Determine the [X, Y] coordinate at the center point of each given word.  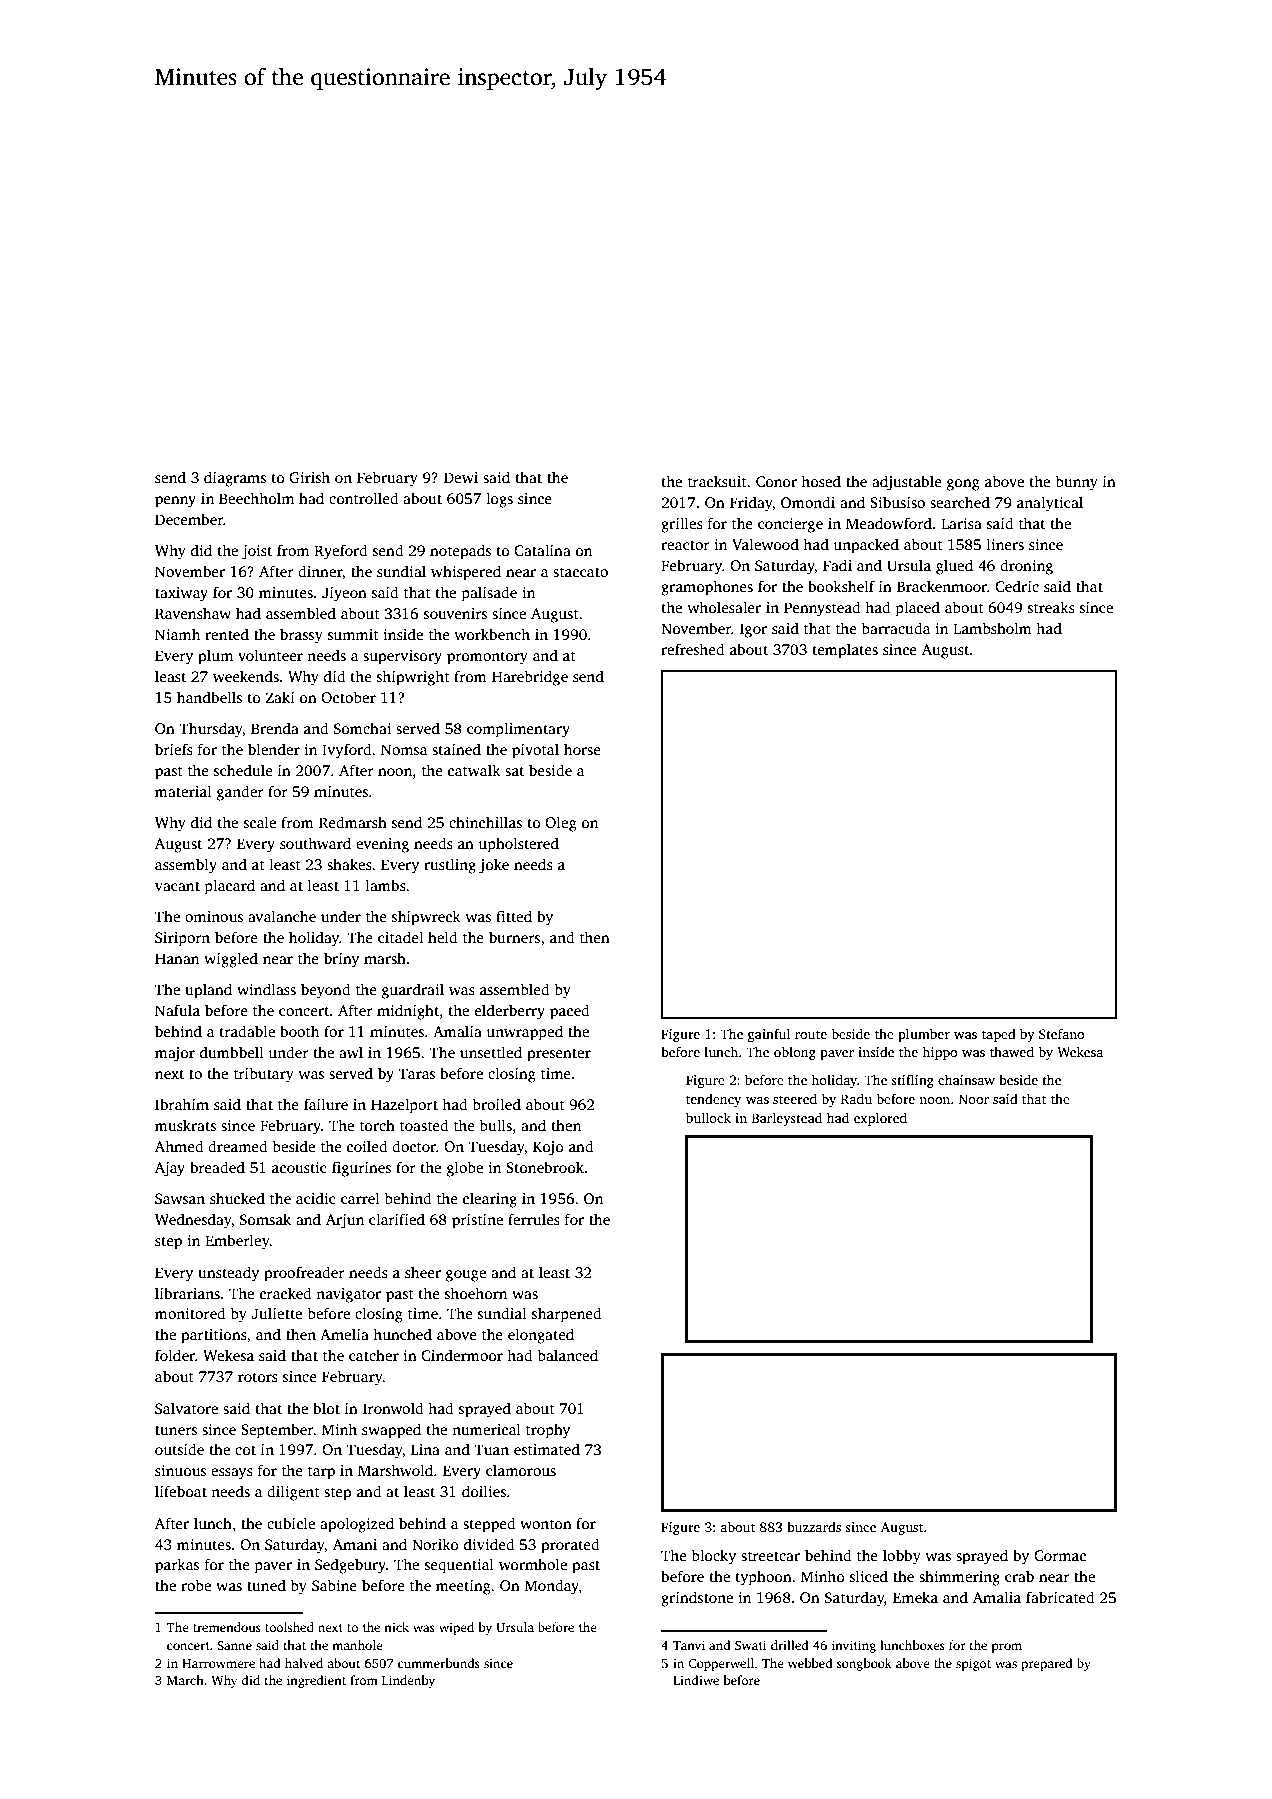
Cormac [1060, 1555]
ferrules [534, 1219]
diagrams [235, 479]
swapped [391, 1431]
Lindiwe [696, 1680]
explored [880, 1119]
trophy [548, 1431]
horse [582, 749]
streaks [1051, 607]
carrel [360, 1198]
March [185, 1680]
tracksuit [717, 481]
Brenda [275, 728]
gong [963, 485]
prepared [1047, 1664]
